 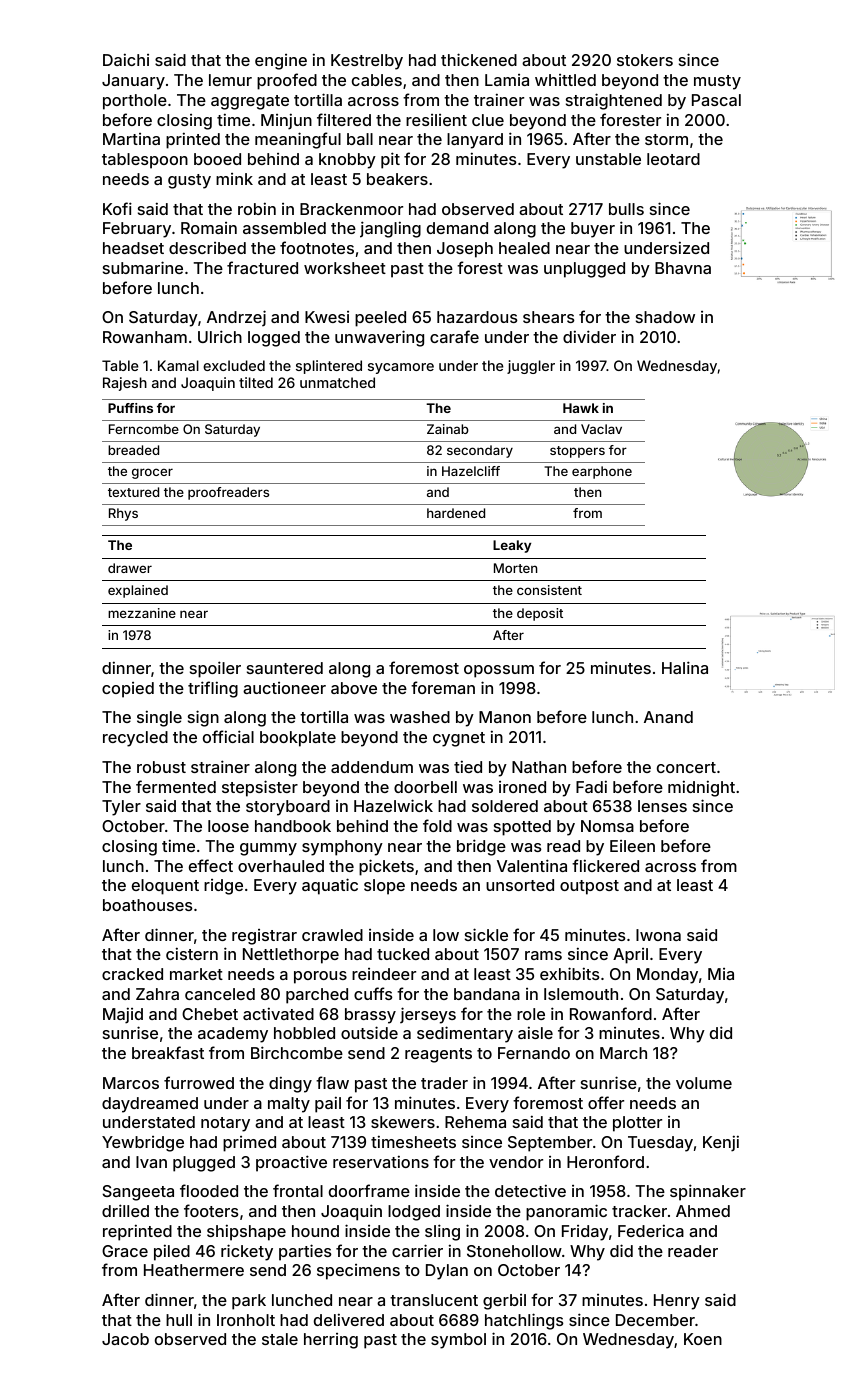 What do you see at coordinates (717, 82) in the screenshot?
I see `musty` at bounding box center [717, 82].
